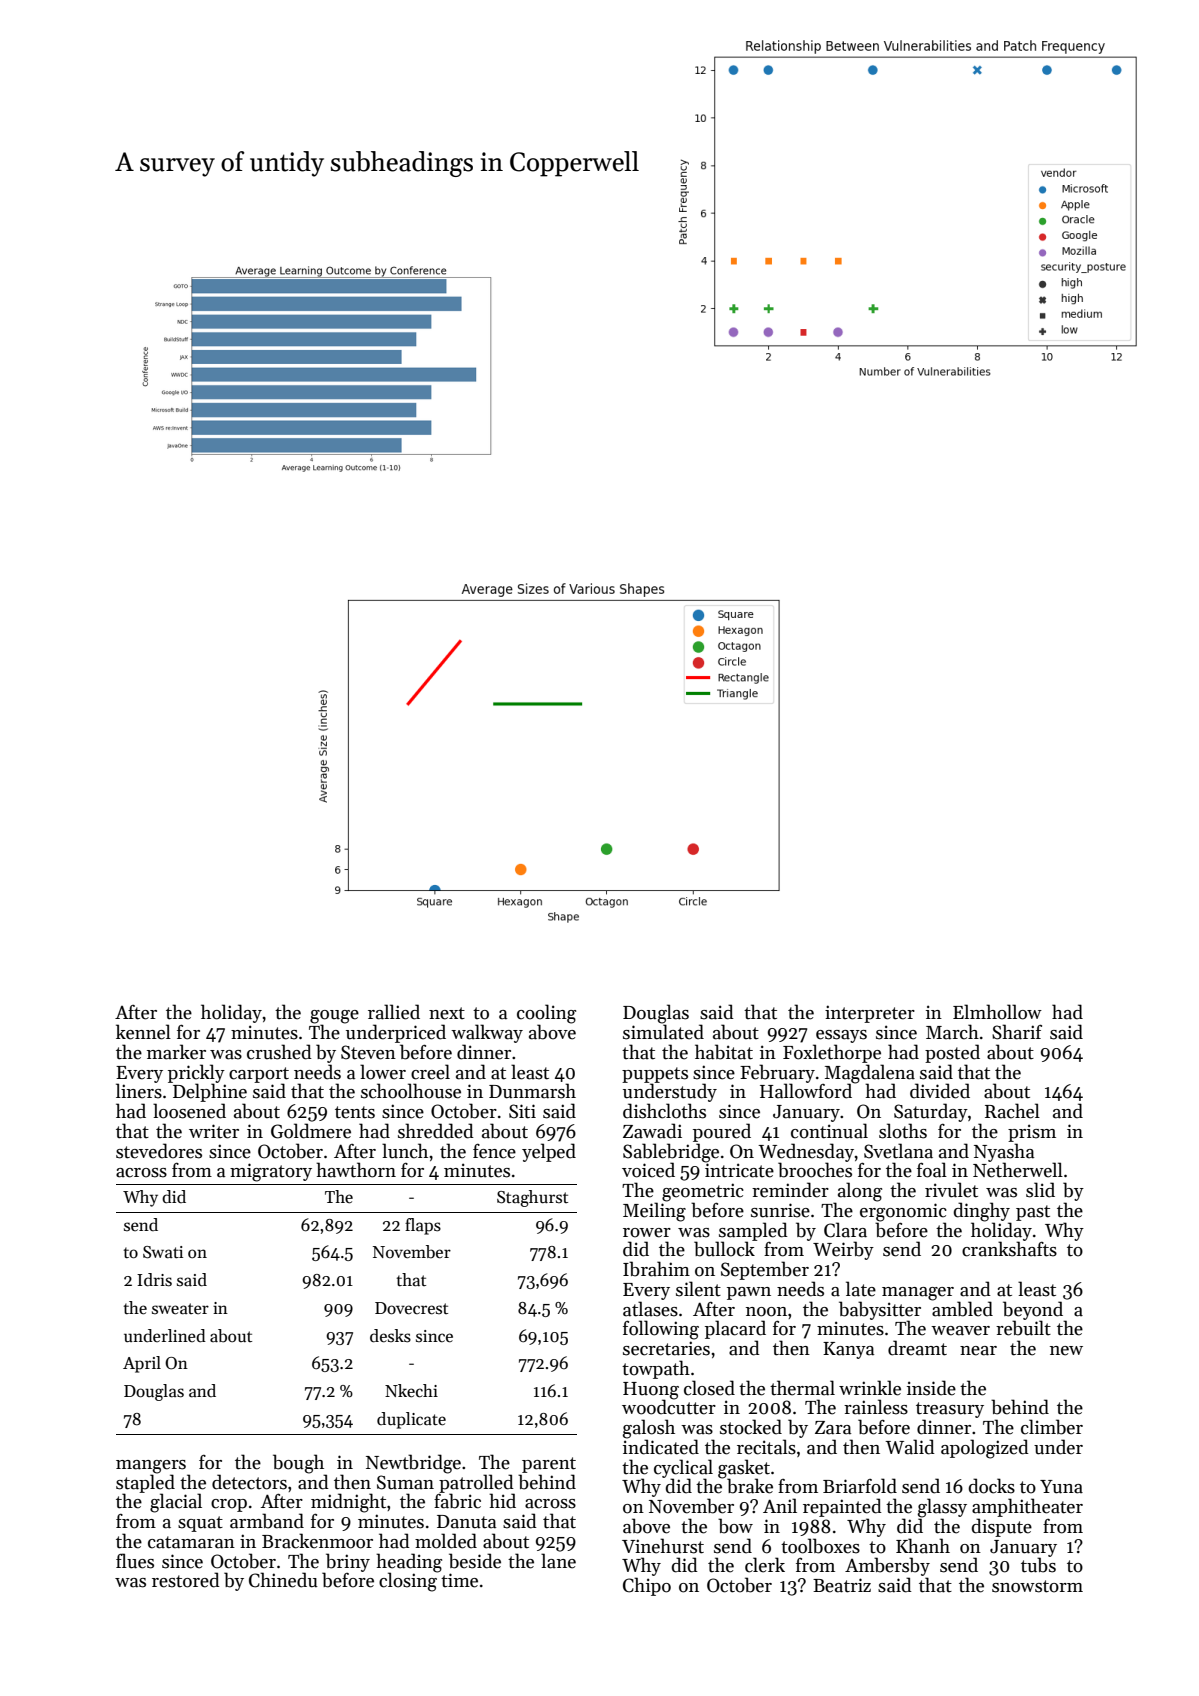 The height and width of the screenshot is (1696, 1199). I want to click on Idris, so click(154, 1280).
